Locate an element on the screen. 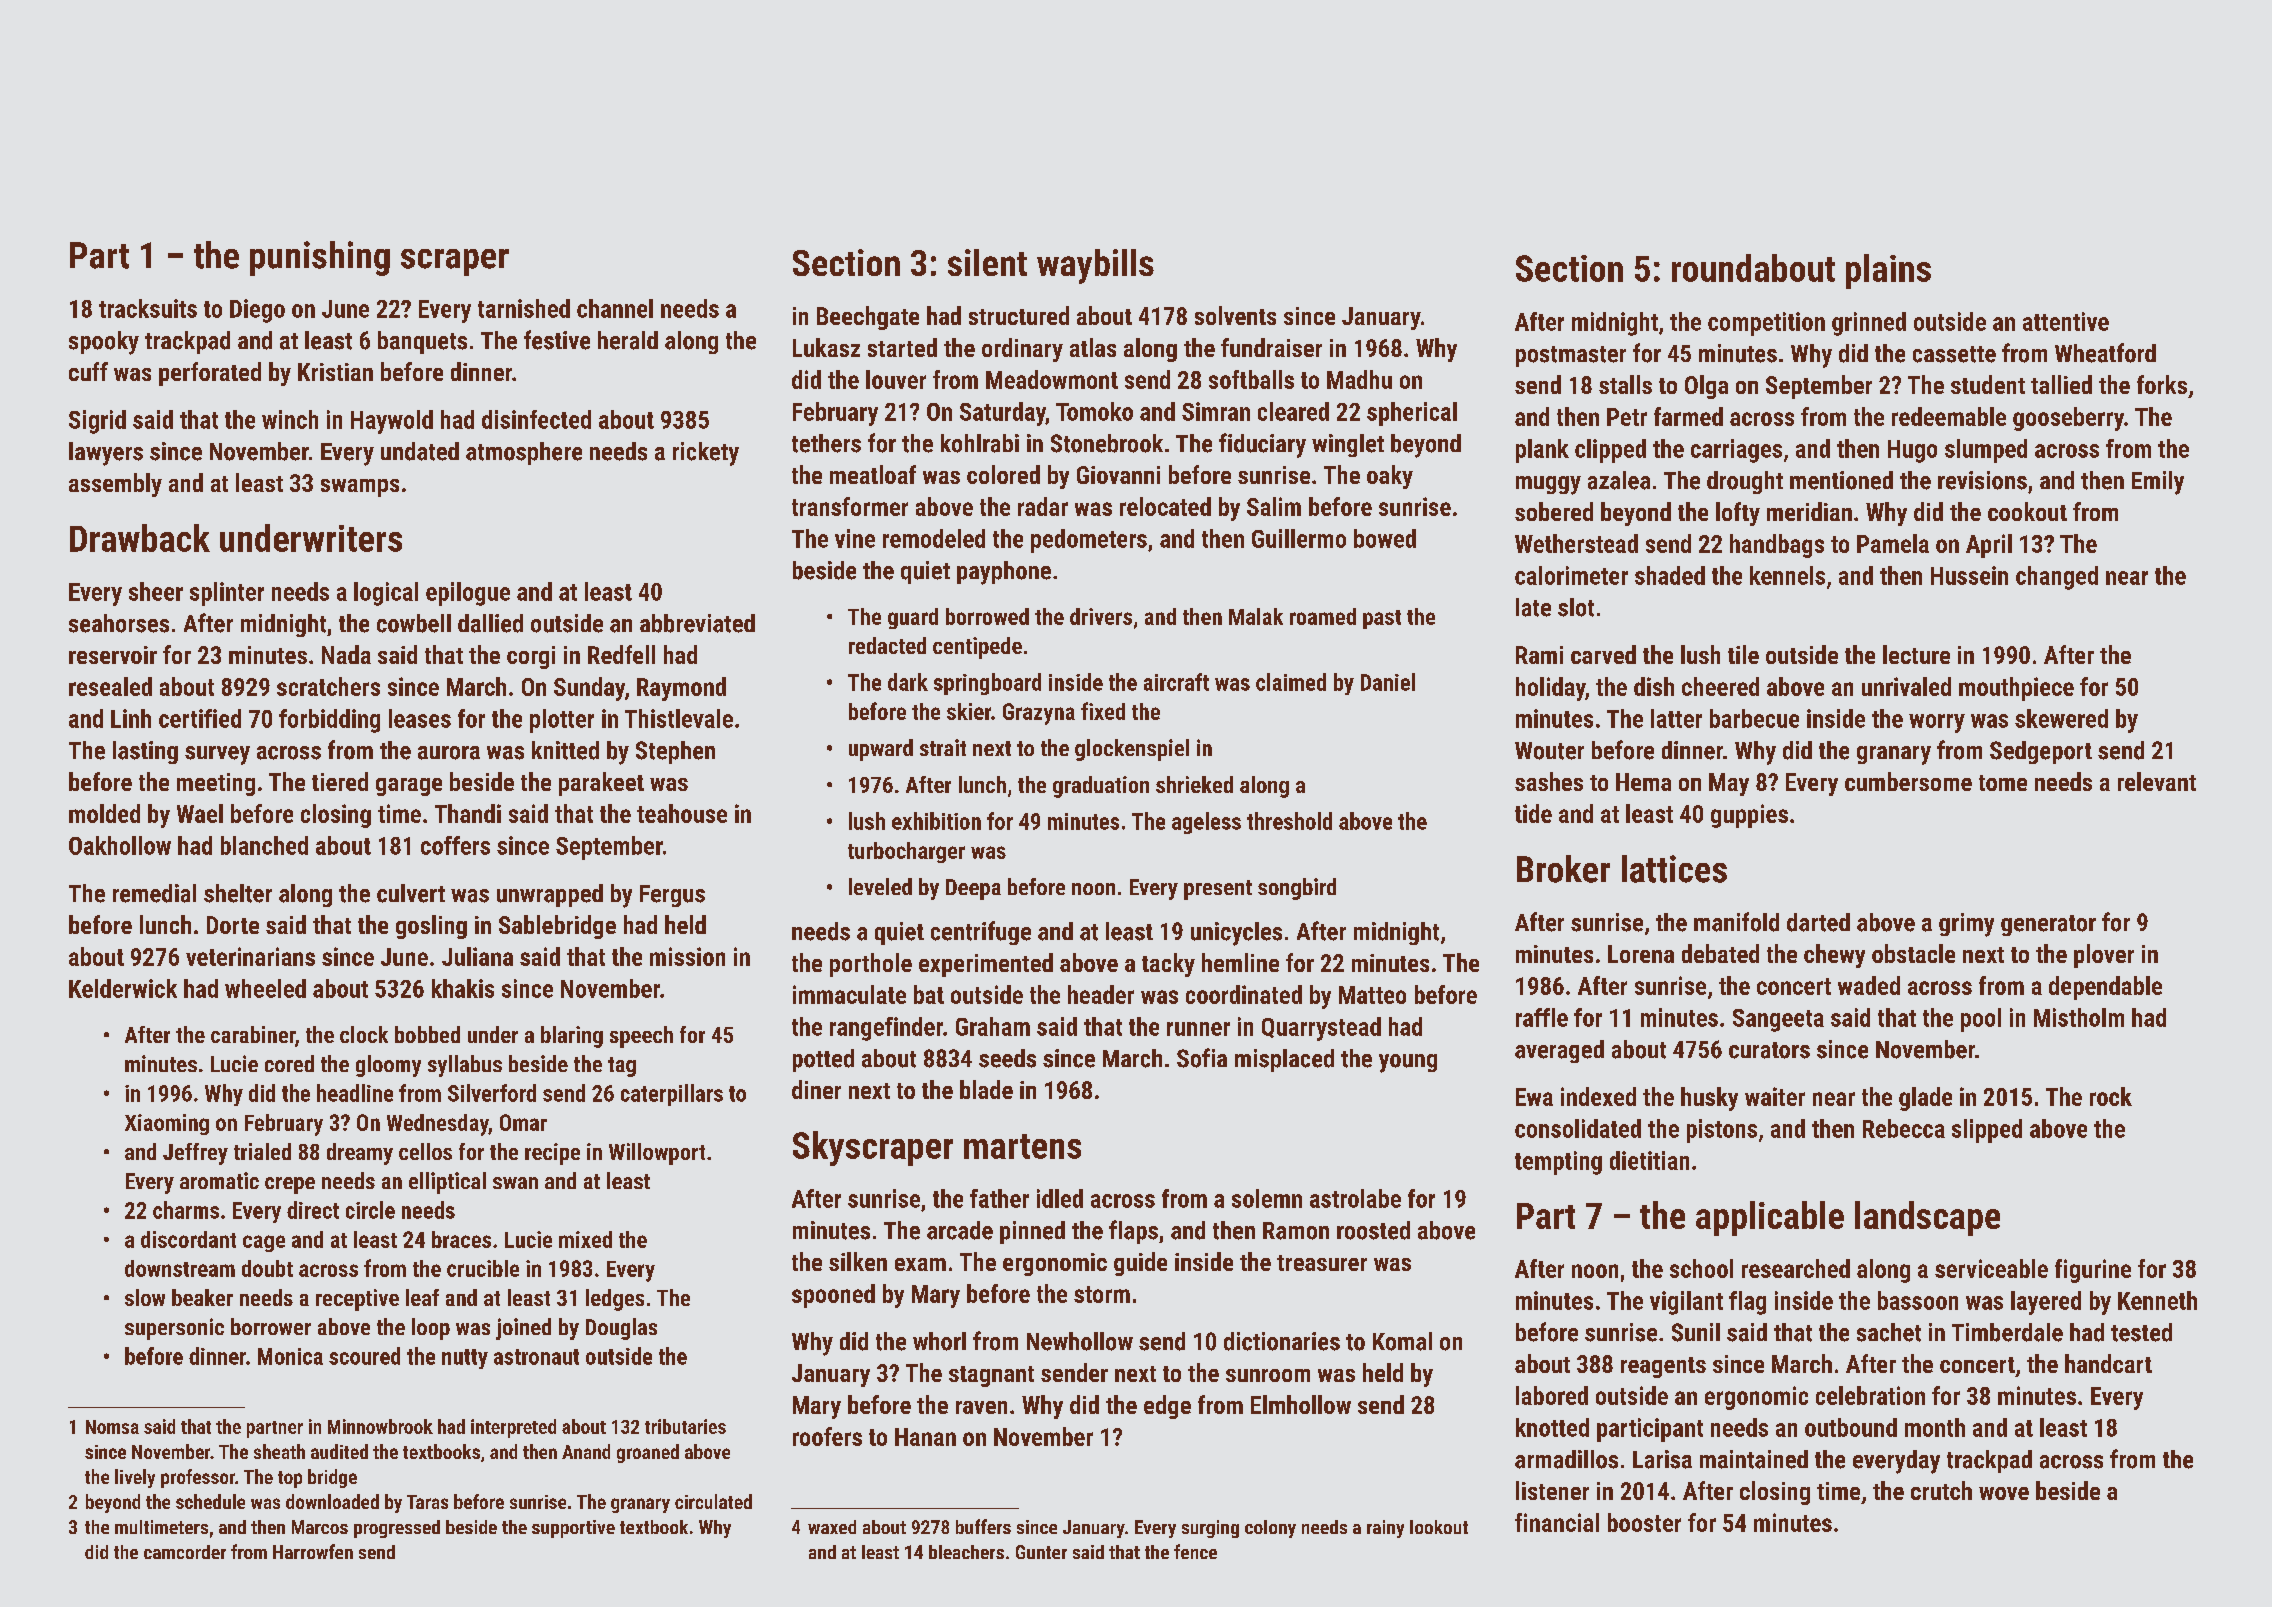  supersonic is located at coordinates (174, 1329).
